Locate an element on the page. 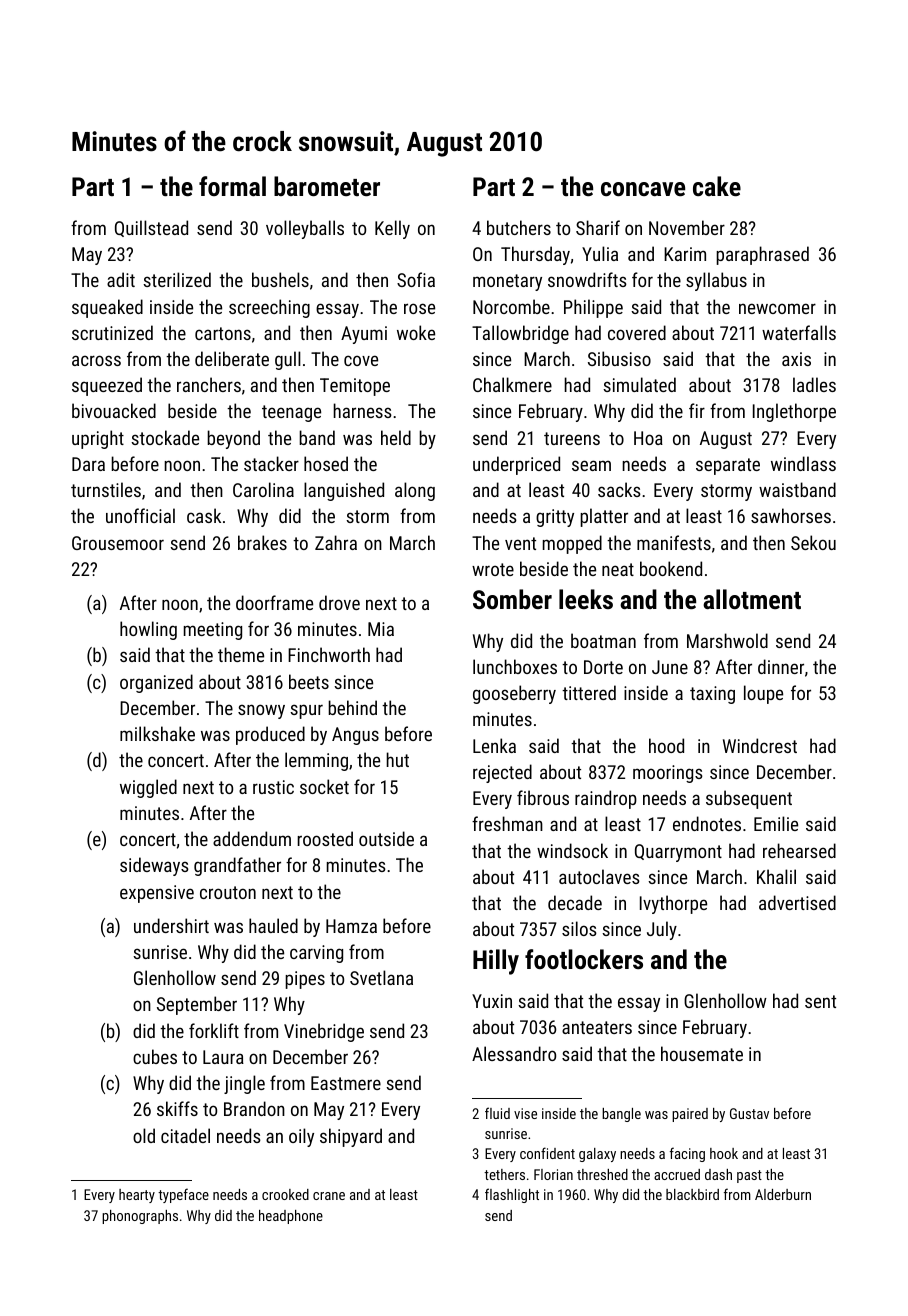 The height and width of the document is (1316, 908). concave is located at coordinates (643, 189).
